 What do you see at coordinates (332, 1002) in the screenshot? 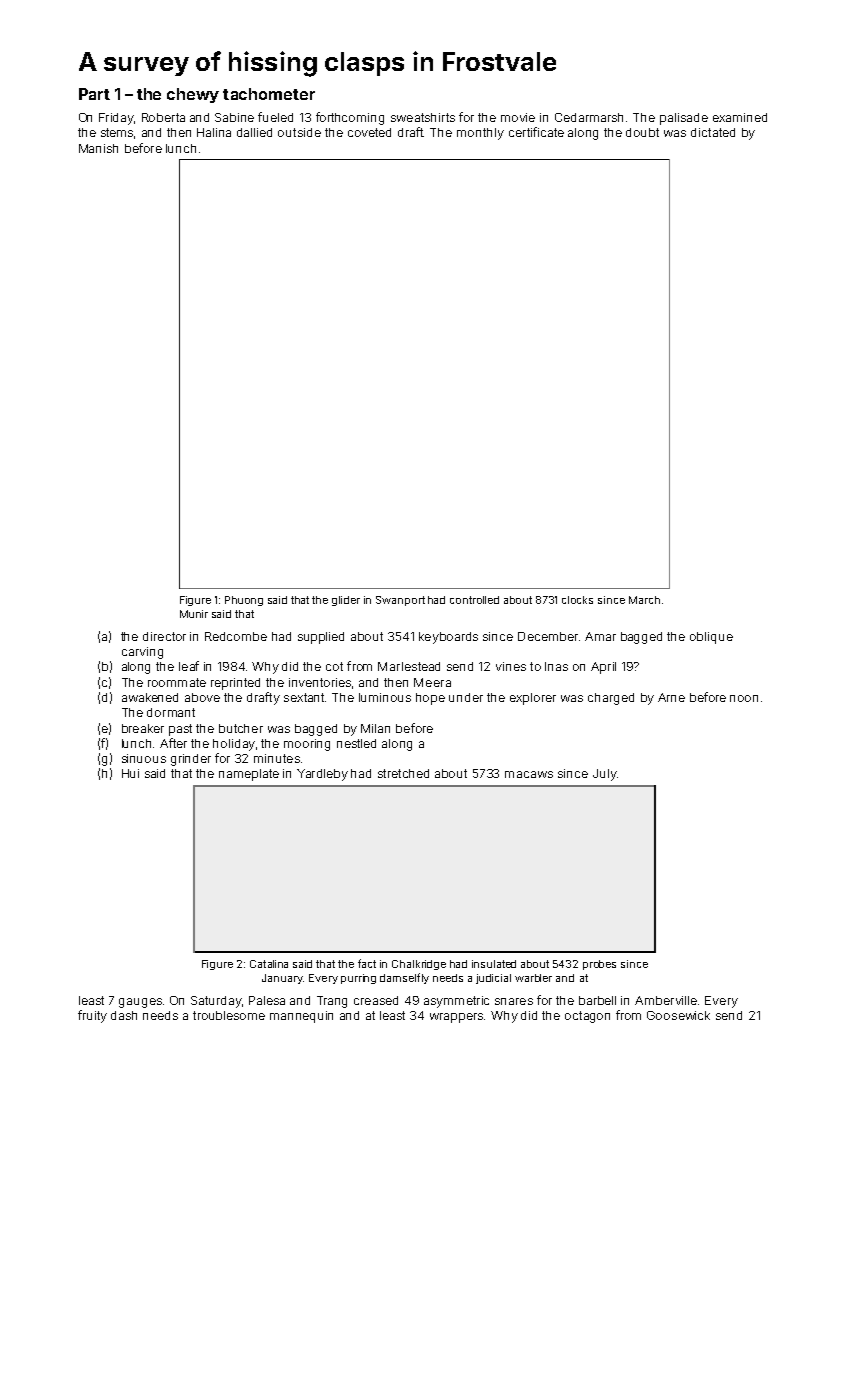
I see `Trang` at bounding box center [332, 1002].
